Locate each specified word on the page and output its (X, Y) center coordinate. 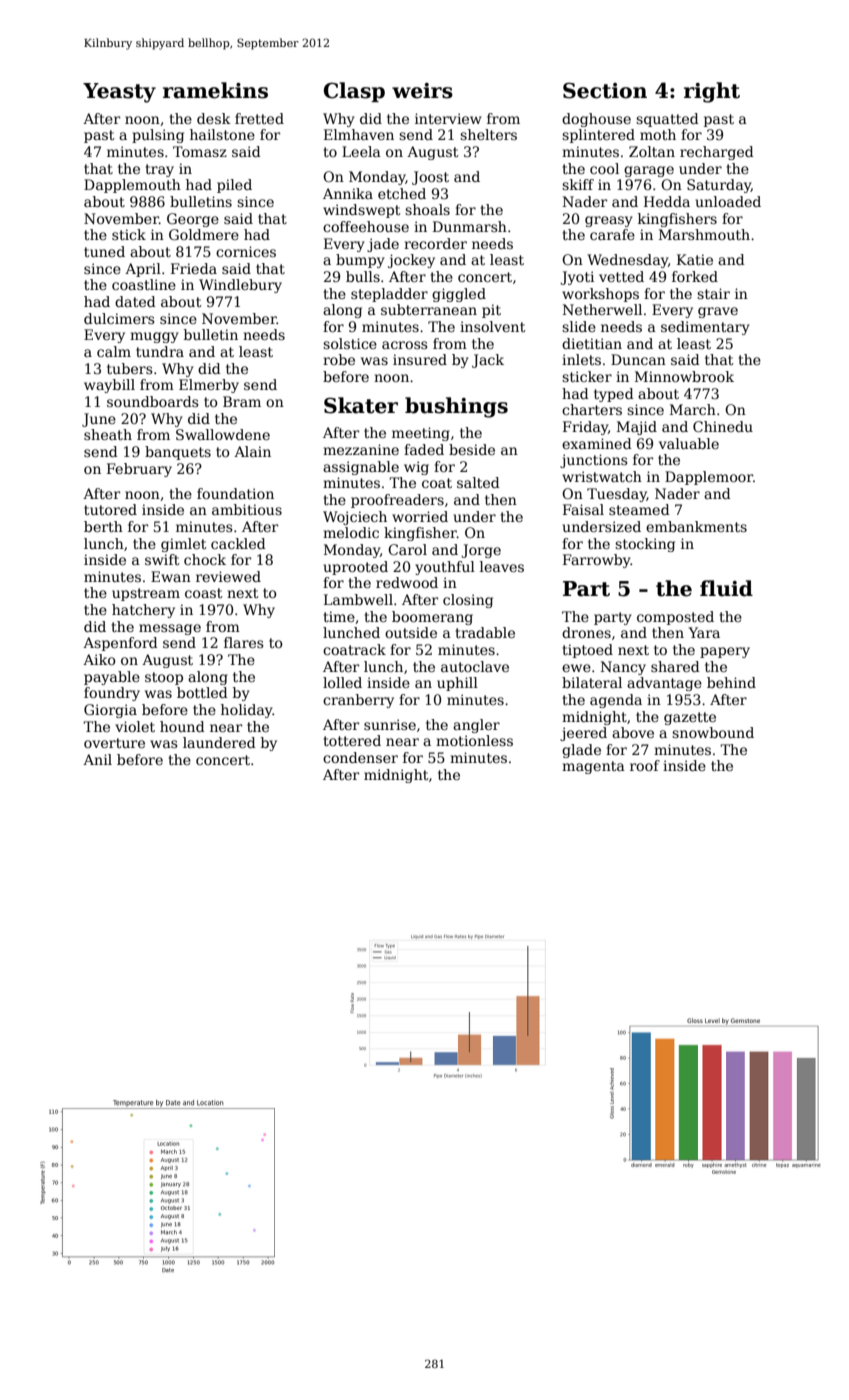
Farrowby (597, 561)
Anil (97, 759)
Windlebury (240, 286)
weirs (422, 91)
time (339, 616)
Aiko (99, 659)
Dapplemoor (709, 478)
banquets (178, 453)
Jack (488, 361)
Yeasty (119, 93)
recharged (717, 153)
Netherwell (602, 309)
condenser (360, 757)
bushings (456, 407)
